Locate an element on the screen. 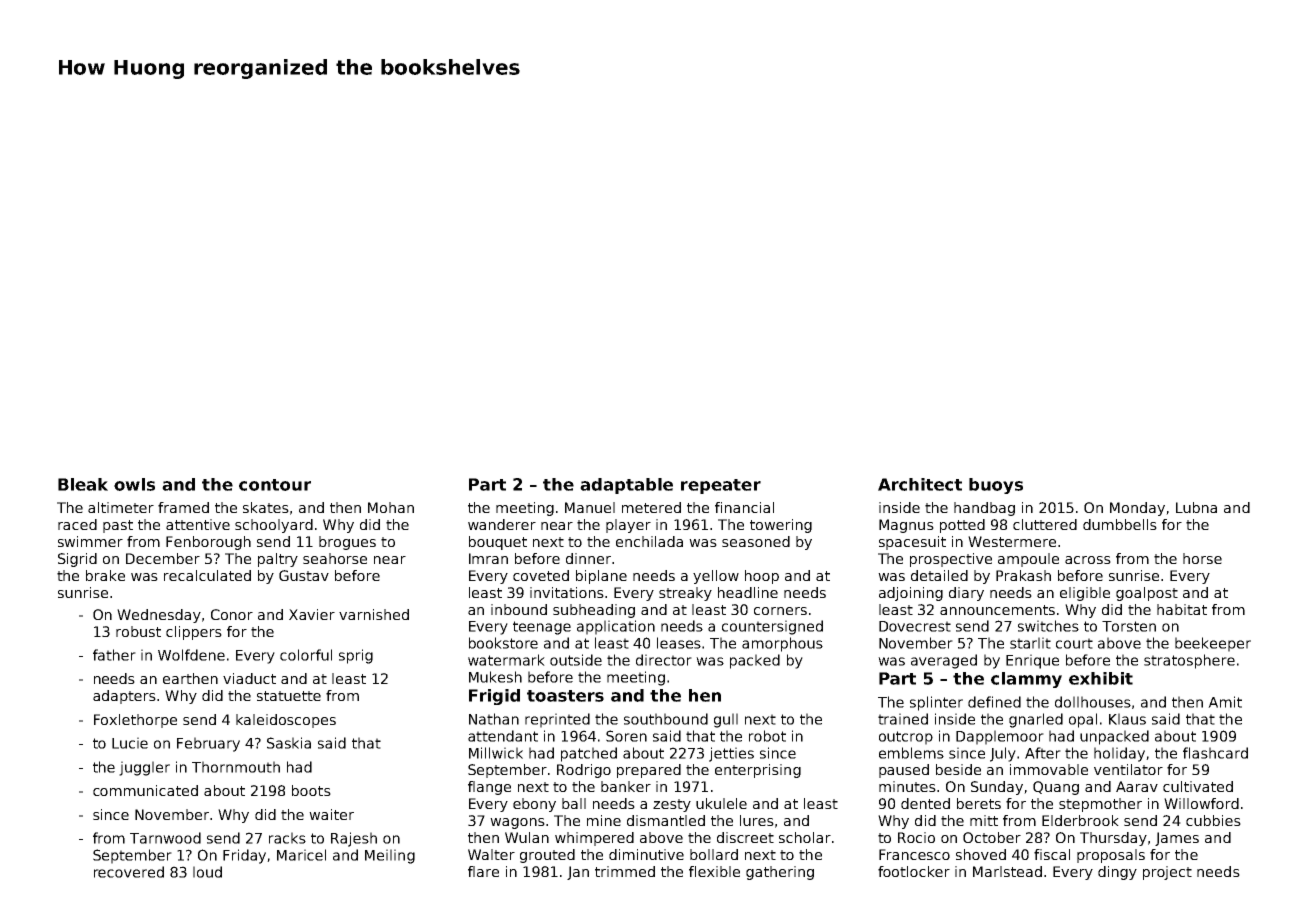 This screenshot has height=924, width=1308. averaged is located at coordinates (944, 661).
